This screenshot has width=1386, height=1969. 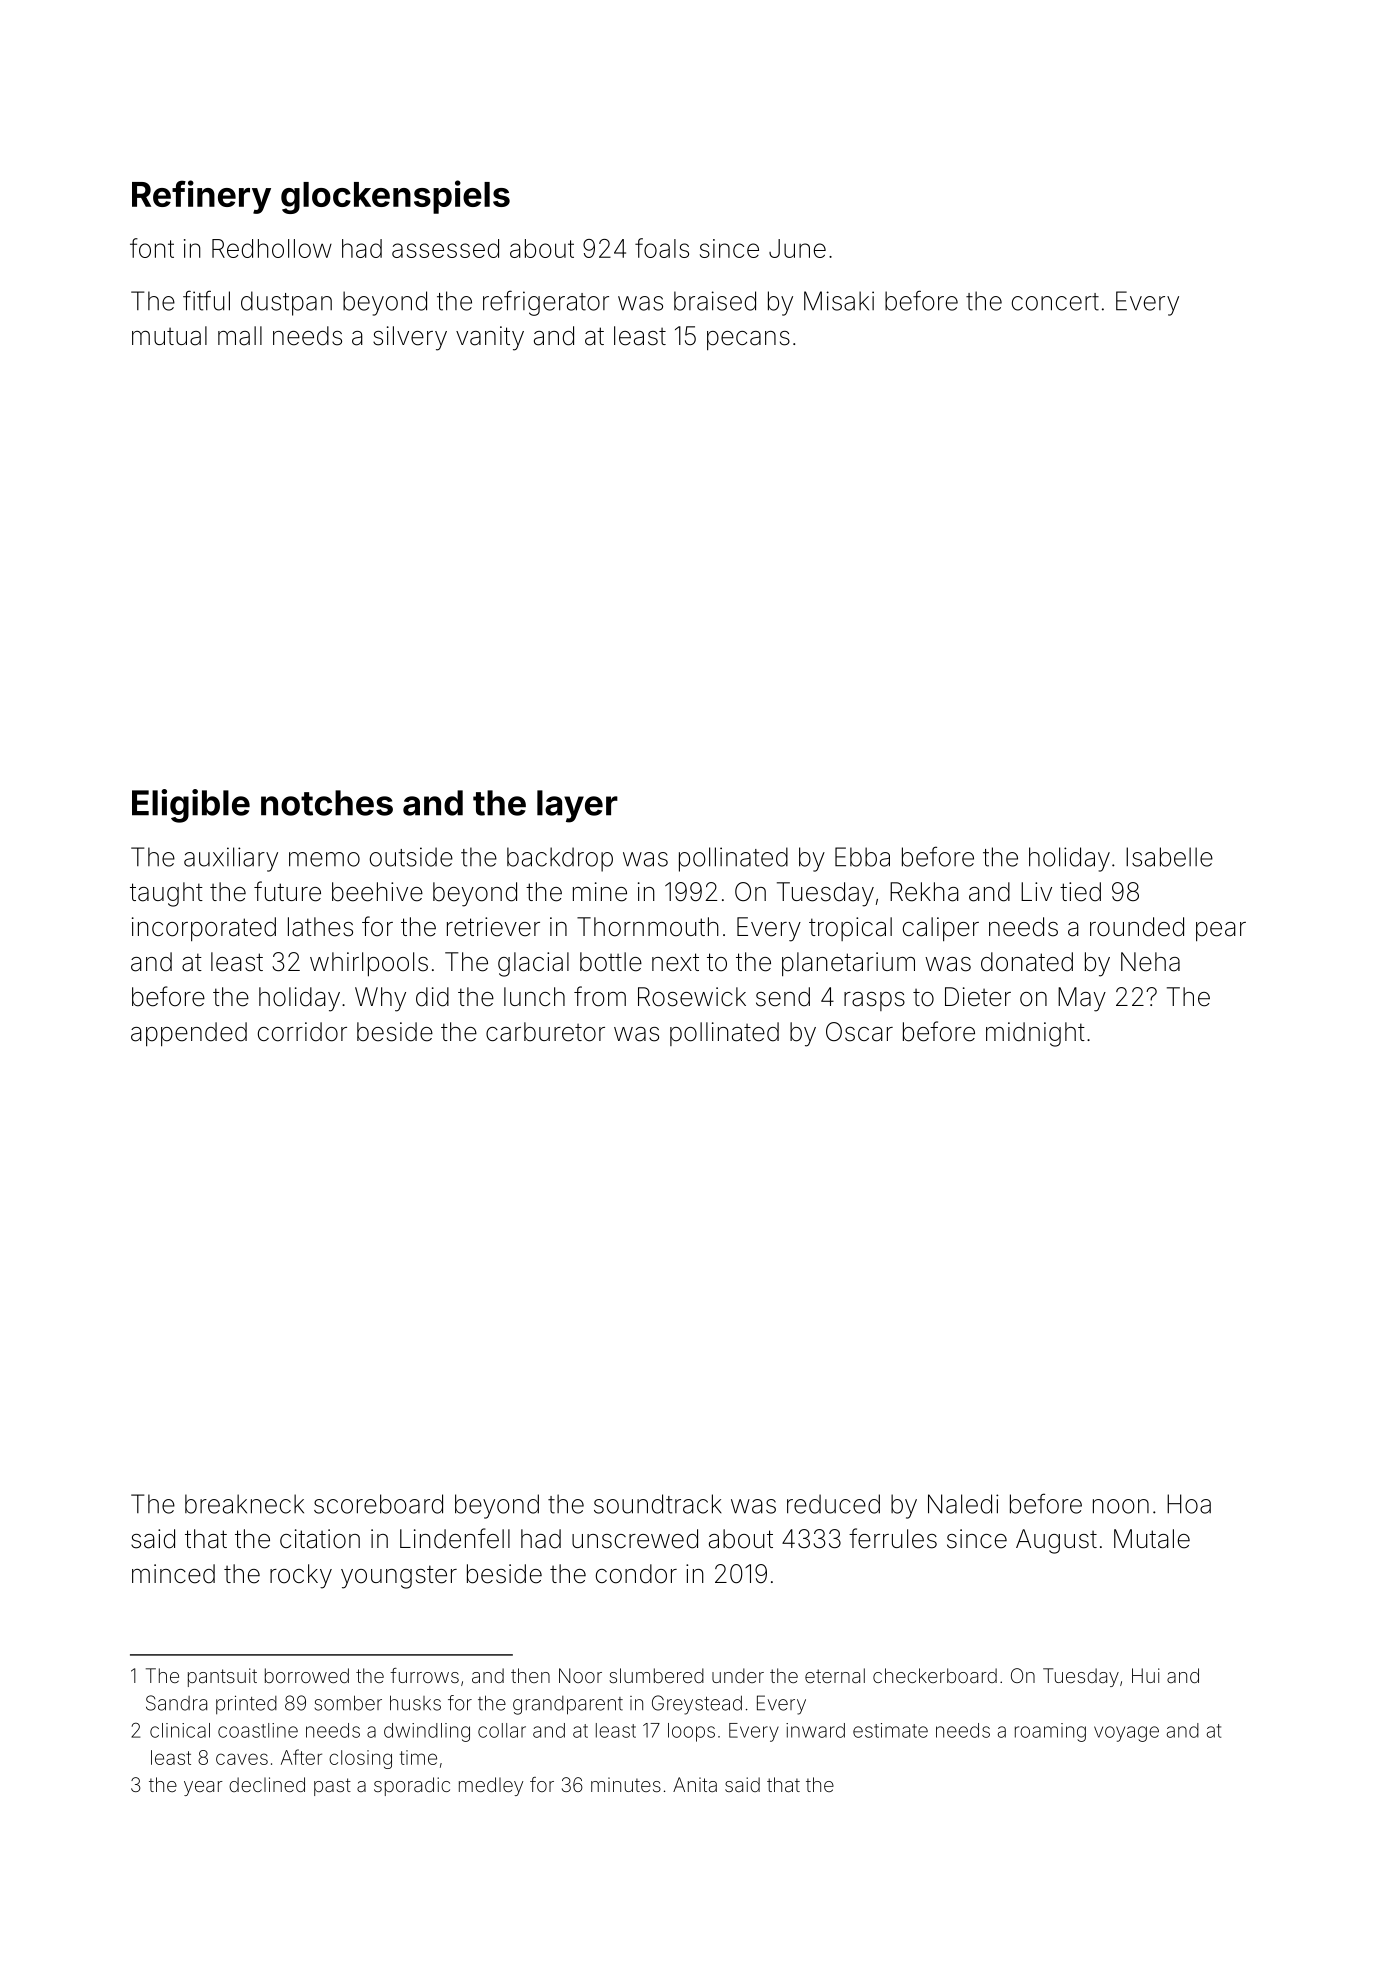 What do you see at coordinates (169, 336) in the screenshot?
I see `mutual` at bounding box center [169, 336].
